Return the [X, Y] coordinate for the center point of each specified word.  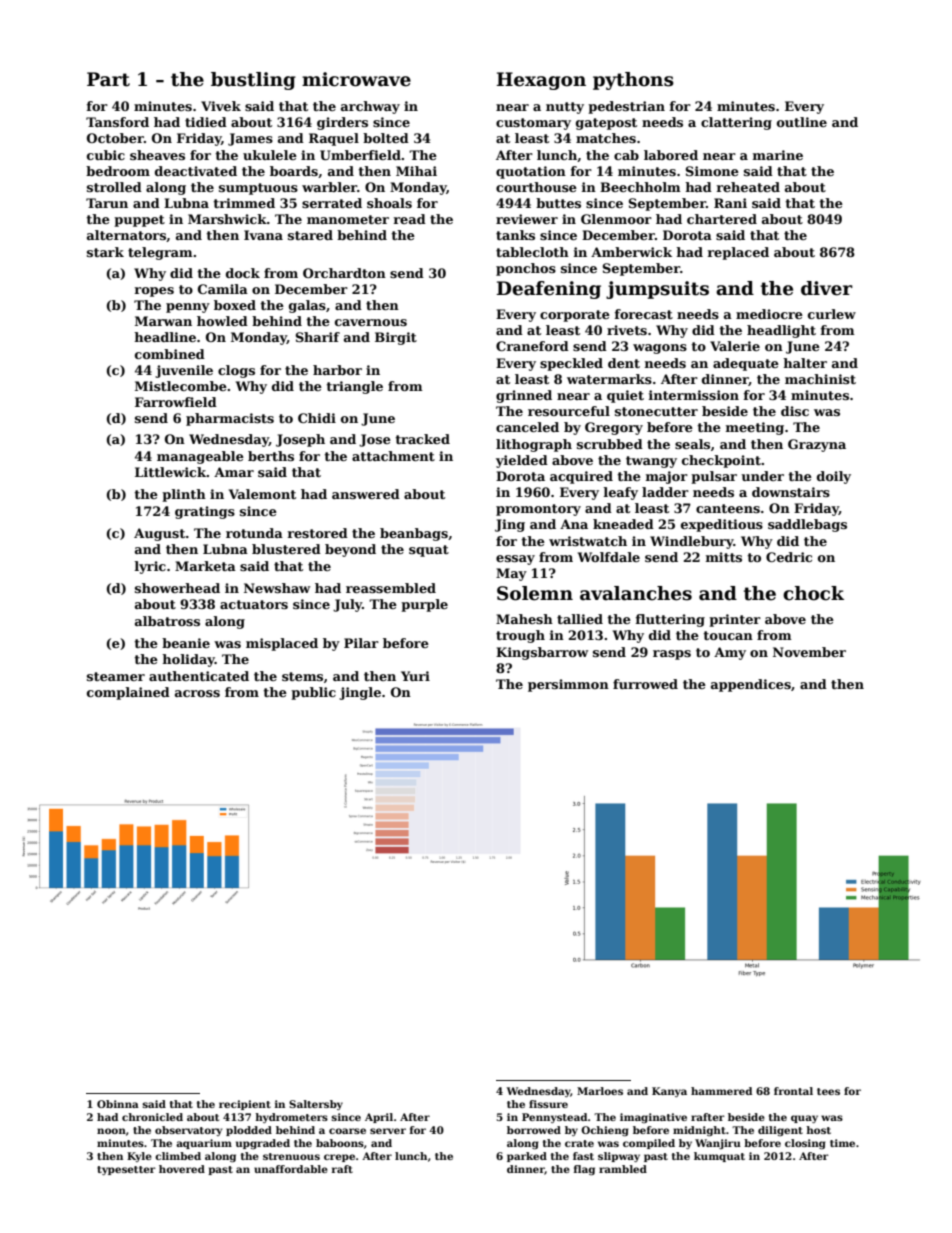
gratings [205, 512]
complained [128, 693]
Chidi [317, 418]
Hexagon [541, 81]
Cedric [789, 557]
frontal [793, 1091]
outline [802, 122]
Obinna [118, 1104]
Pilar [361, 643]
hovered [182, 1169]
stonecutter [656, 411]
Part [108, 79]
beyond [350, 550]
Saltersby [316, 1105]
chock [813, 593]
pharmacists [230, 419]
